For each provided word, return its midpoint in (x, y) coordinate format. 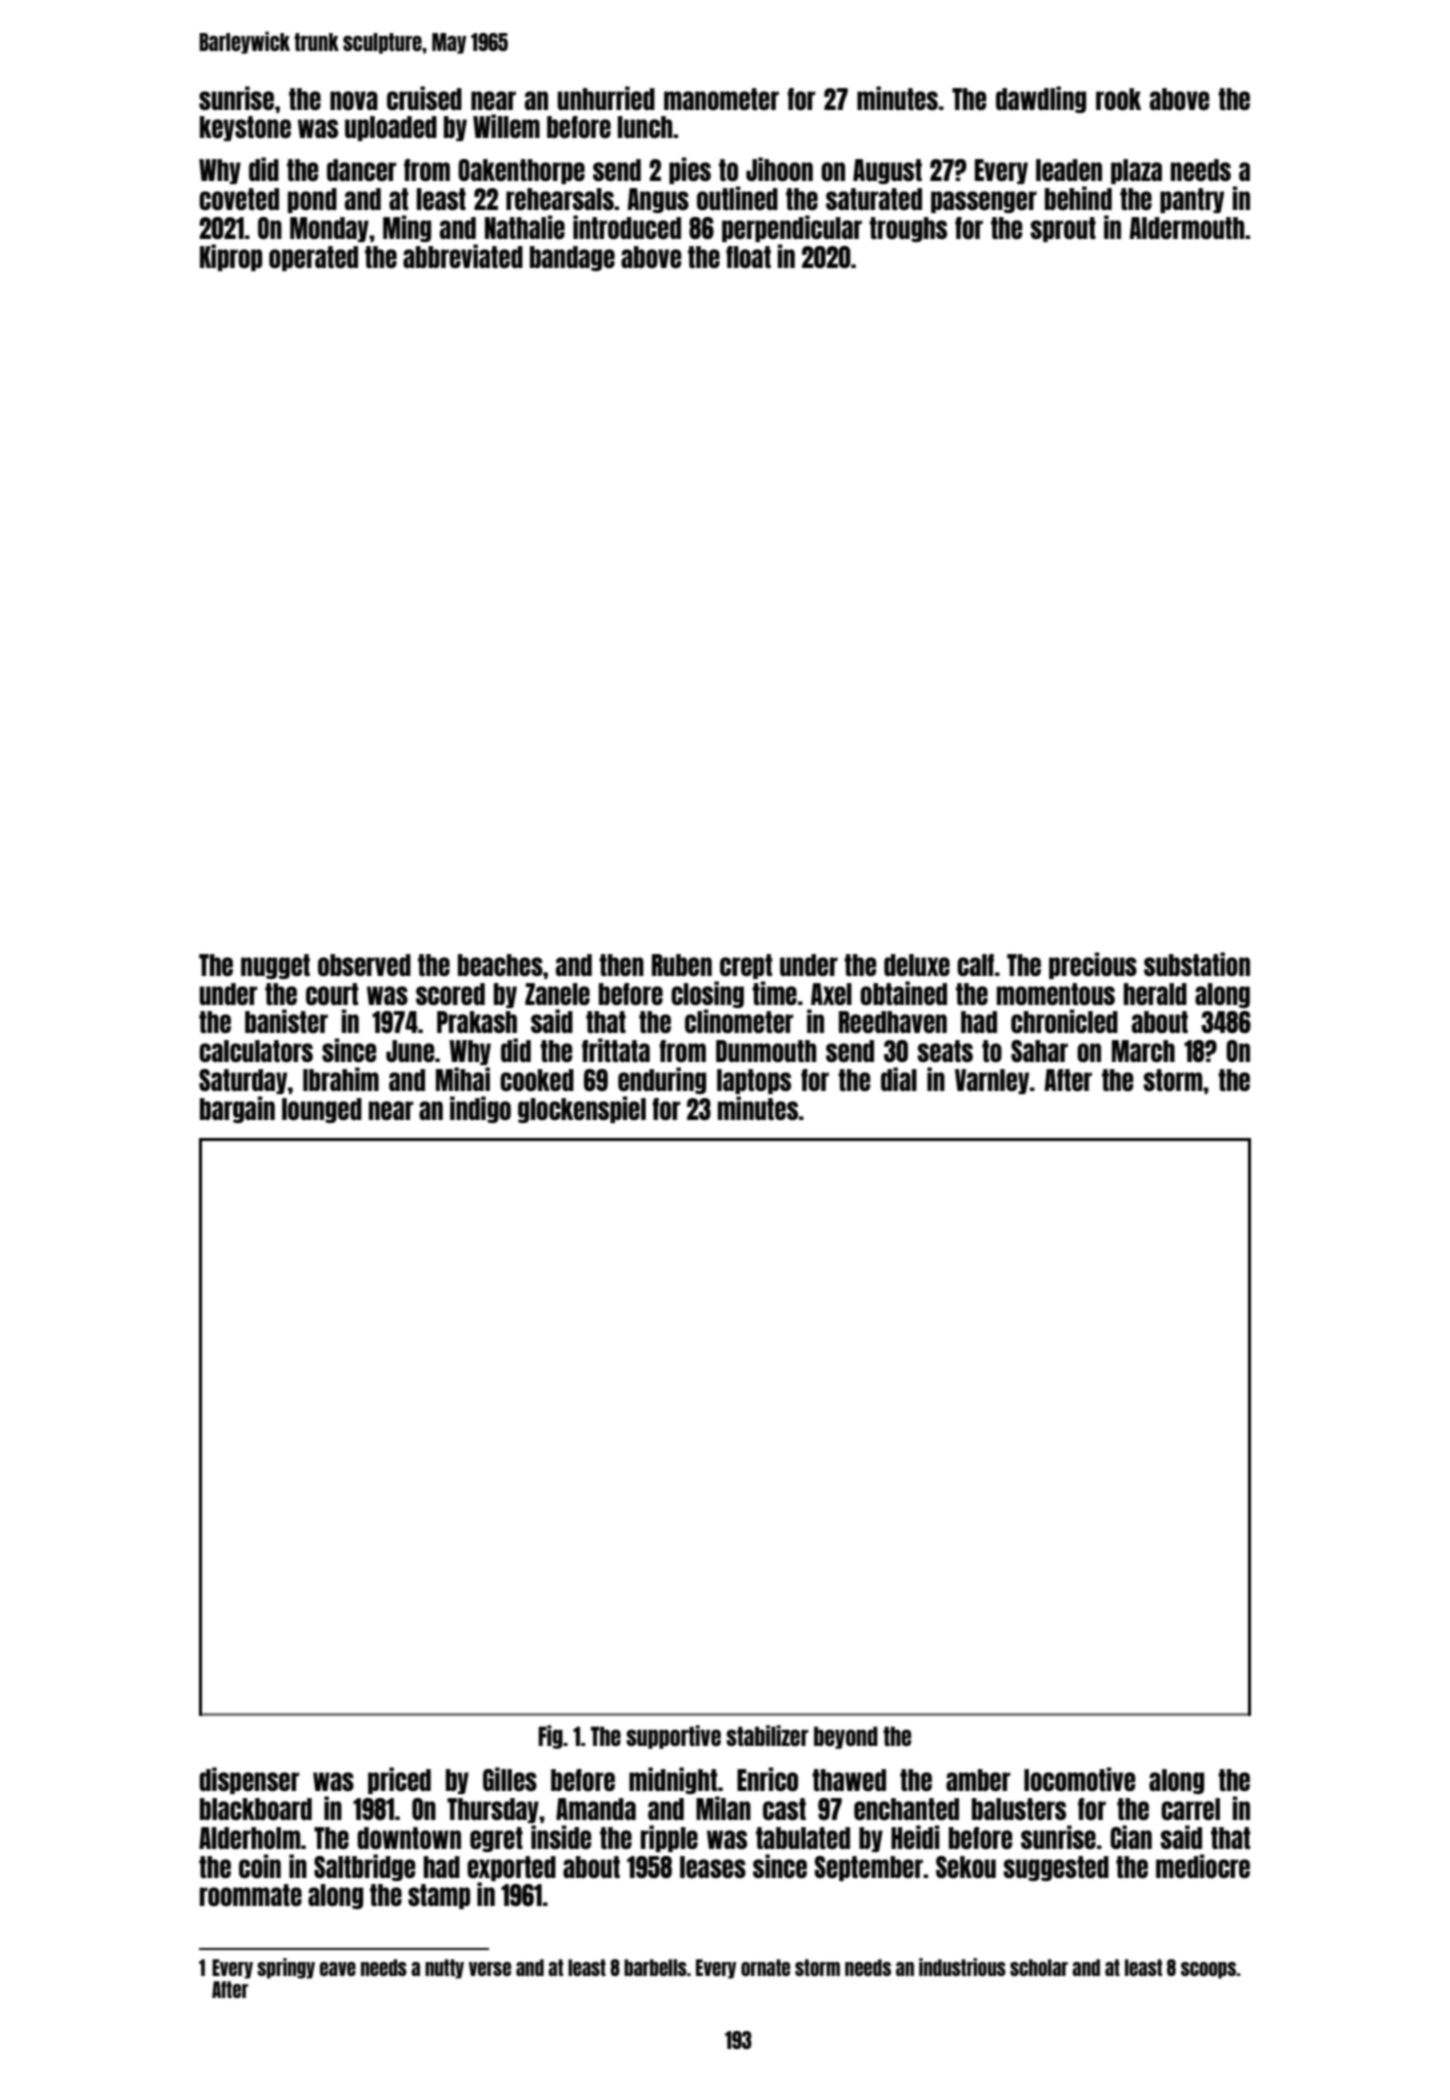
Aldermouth (1186, 228)
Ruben (682, 965)
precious (1093, 965)
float (748, 257)
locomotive (1080, 1779)
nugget (275, 966)
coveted (239, 199)
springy (286, 1968)
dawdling (1041, 99)
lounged (322, 1110)
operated (313, 258)
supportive (673, 1737)
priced (399, 1780)
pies (690, 170)
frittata (616, 1050)
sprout (1063, 229)
